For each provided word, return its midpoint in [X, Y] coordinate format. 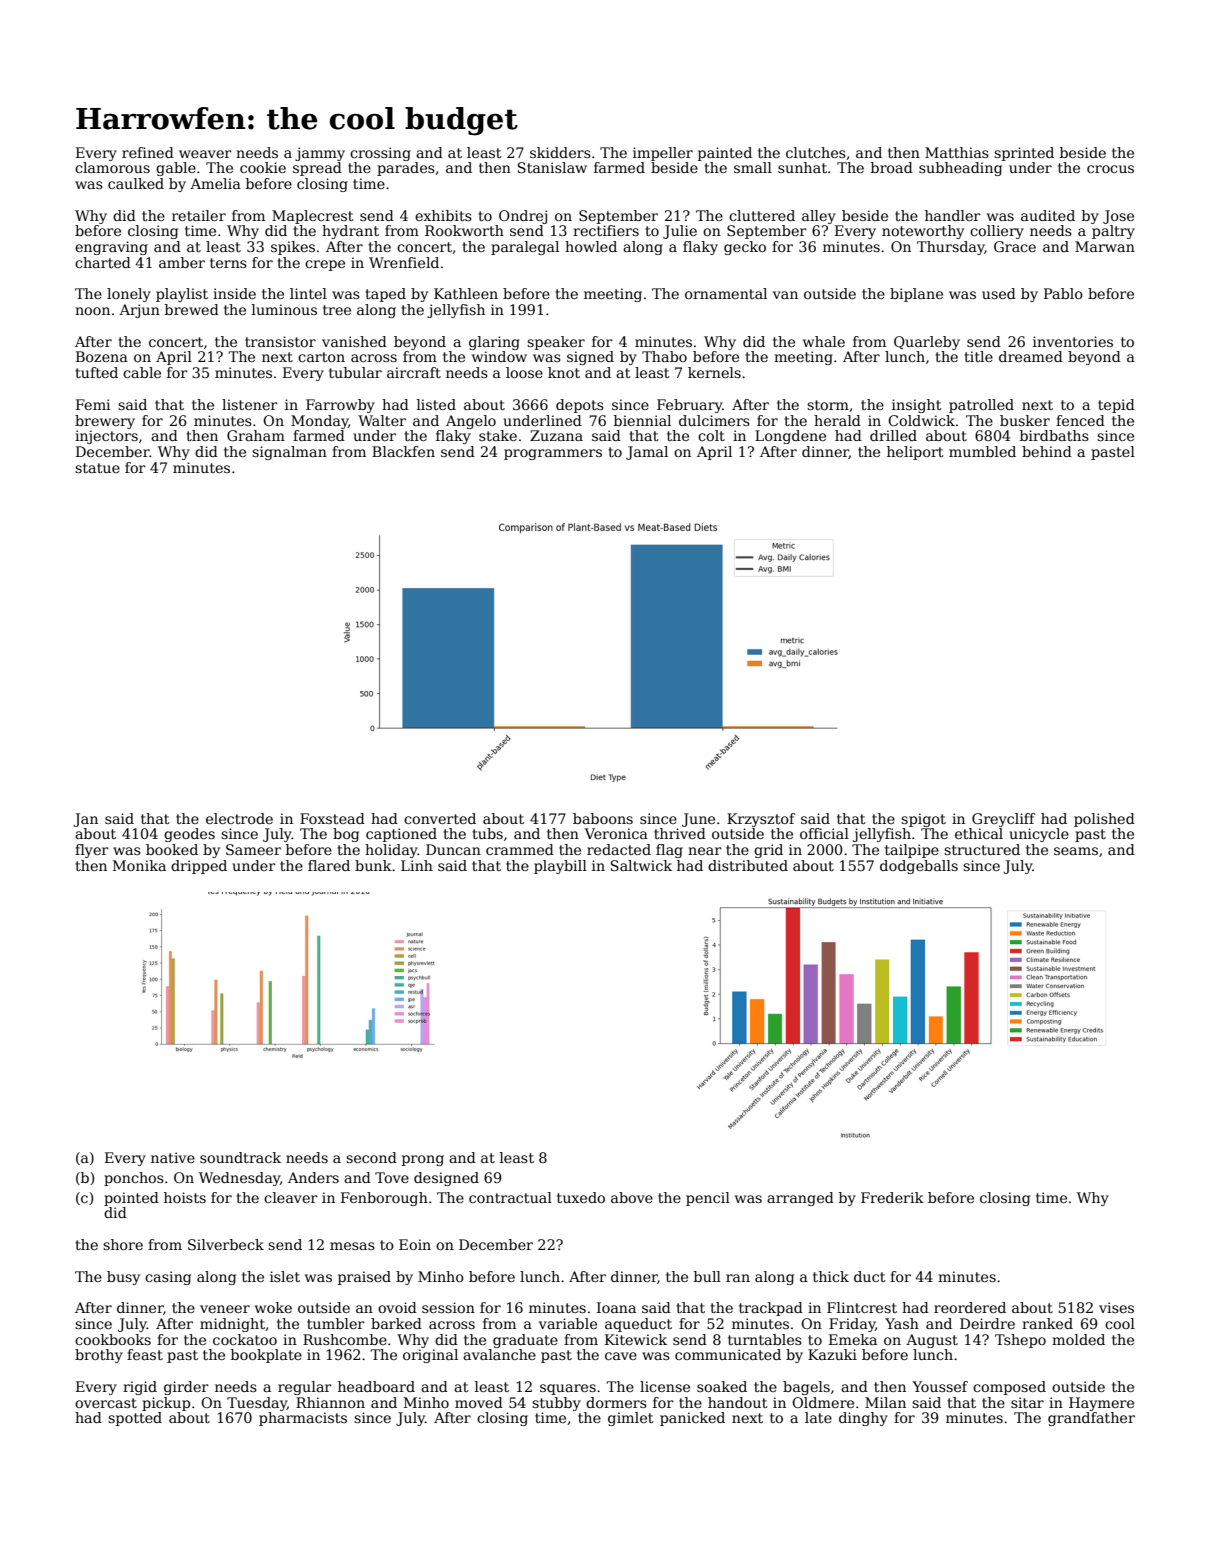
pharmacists [303, 1419]
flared [329, 865]
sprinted [1024, 154]
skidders [560, 152]
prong [423, 1160]
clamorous [112, 167]
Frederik [892, 1197]
